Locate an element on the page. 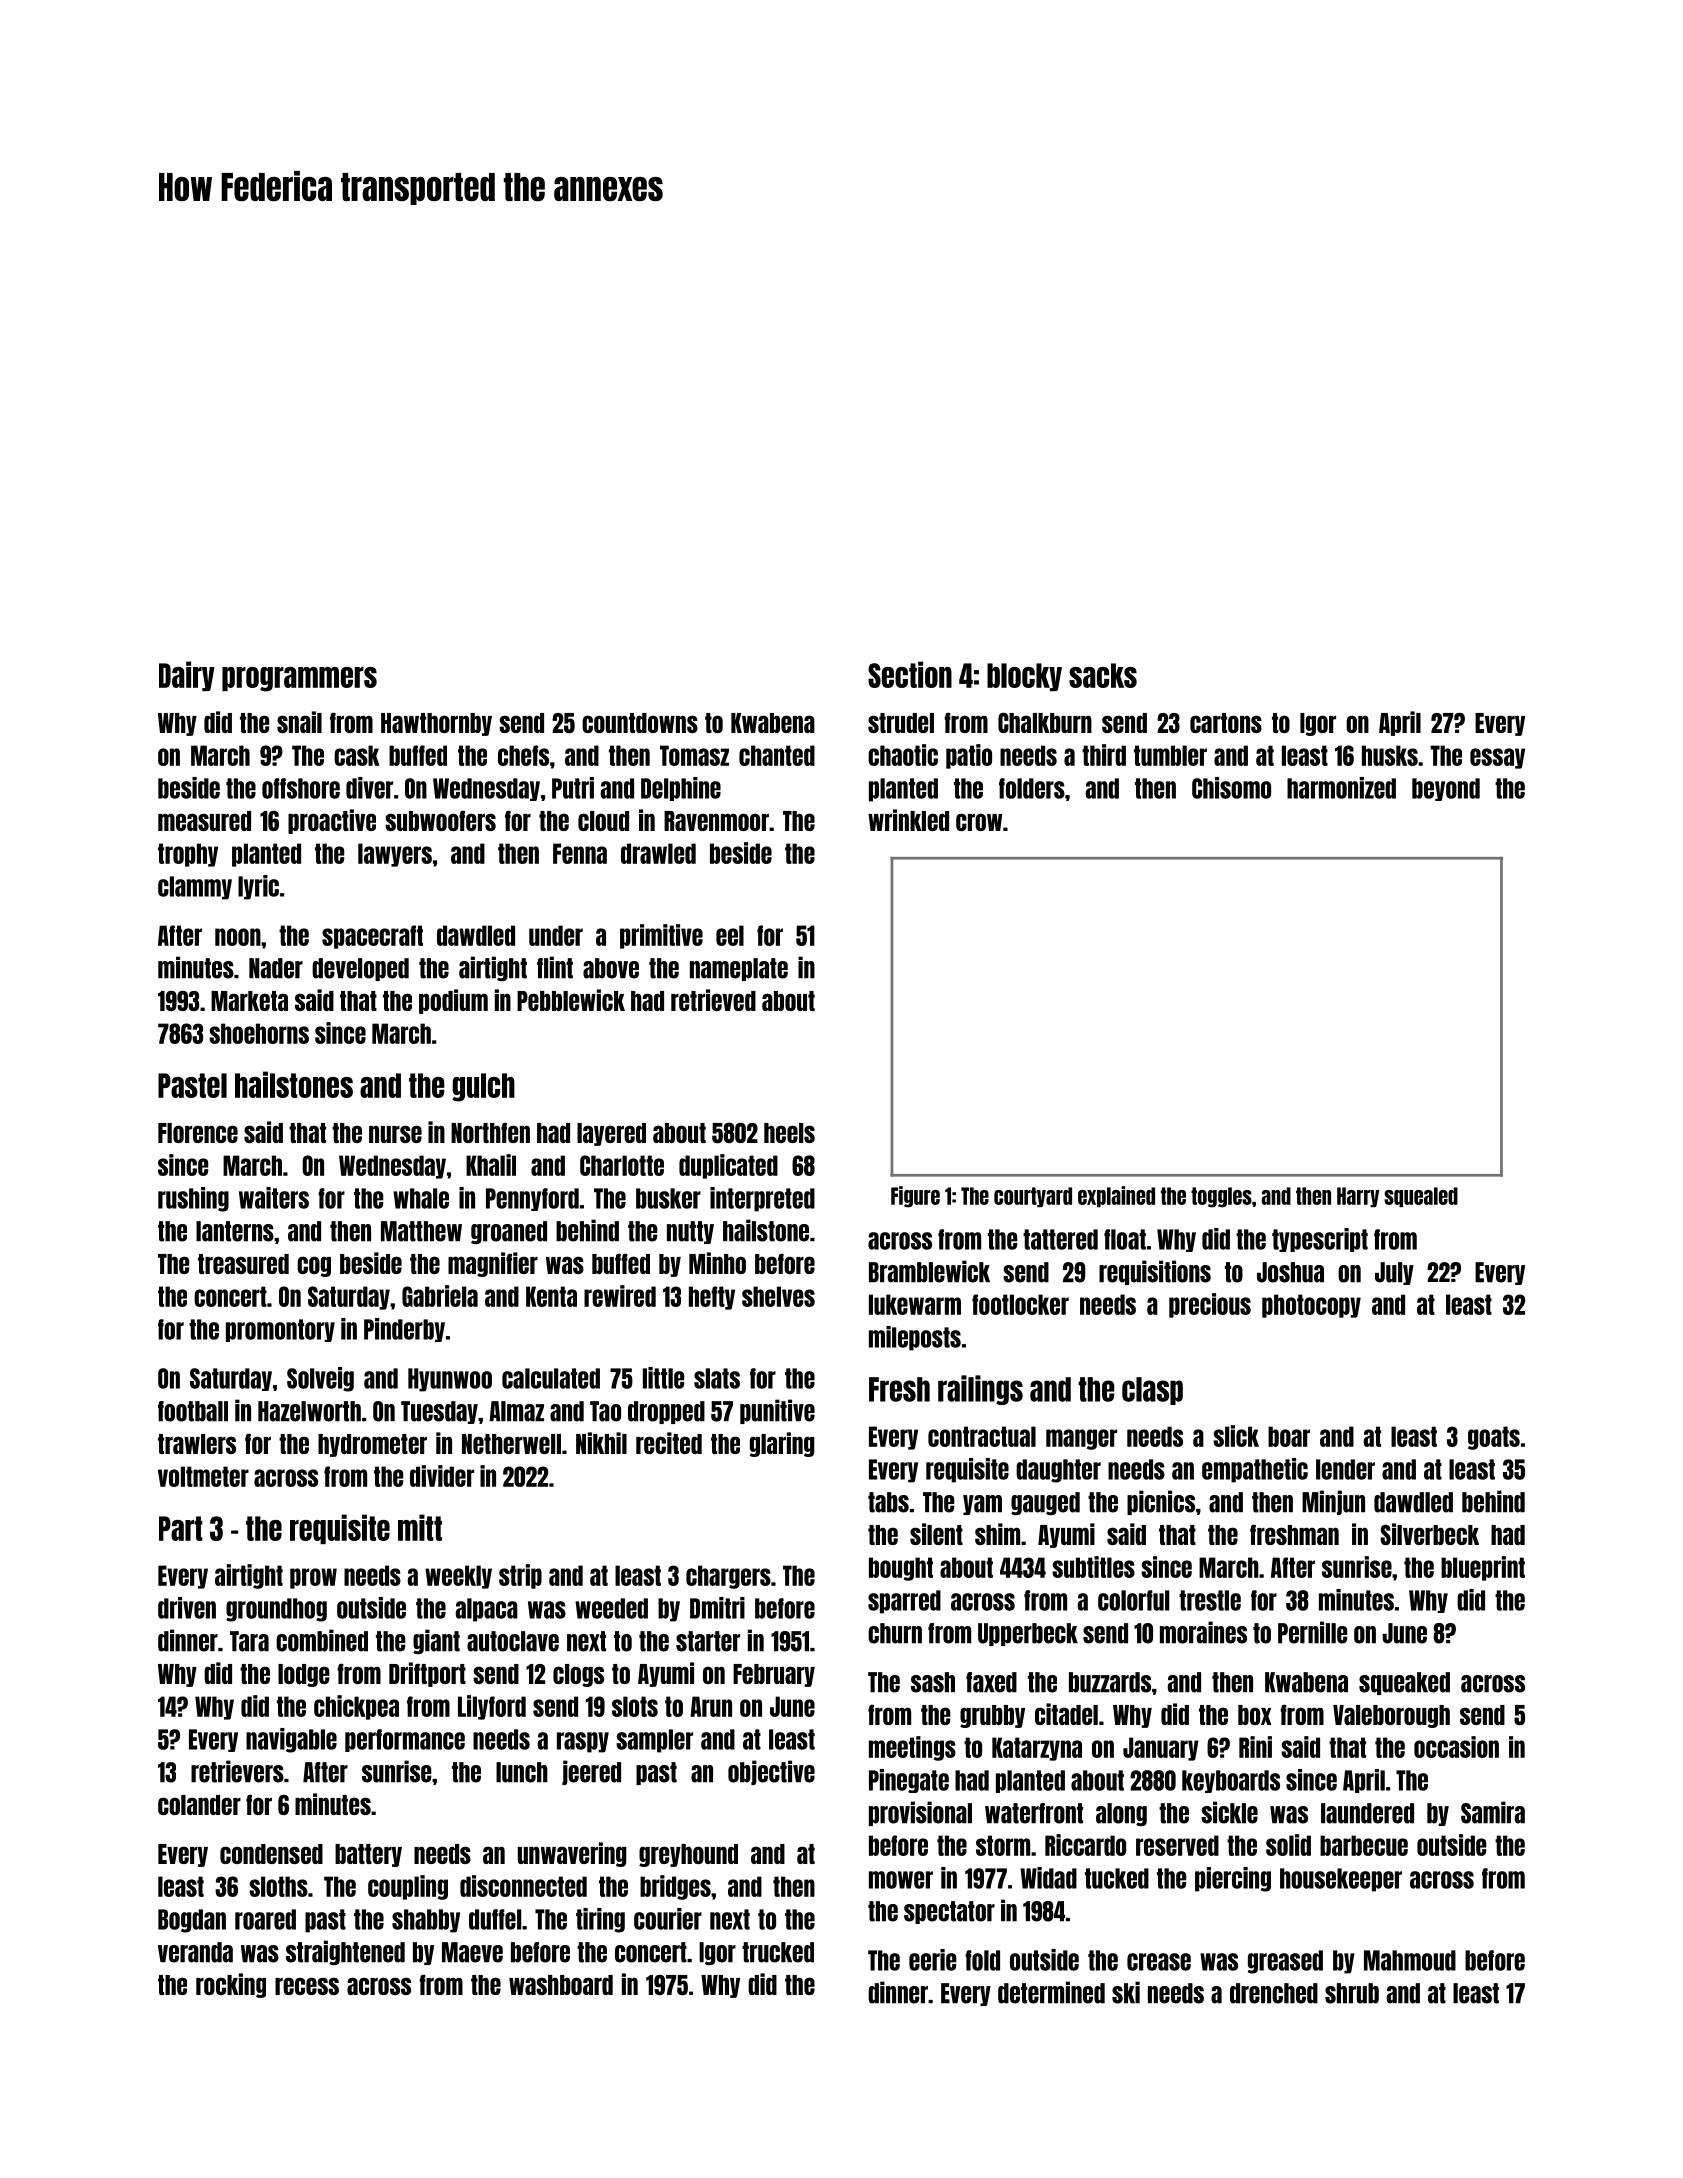 Image resolution: width=1683 pixels, height=2178 pixels. Maeve is located at coordinates (472, 1952).
